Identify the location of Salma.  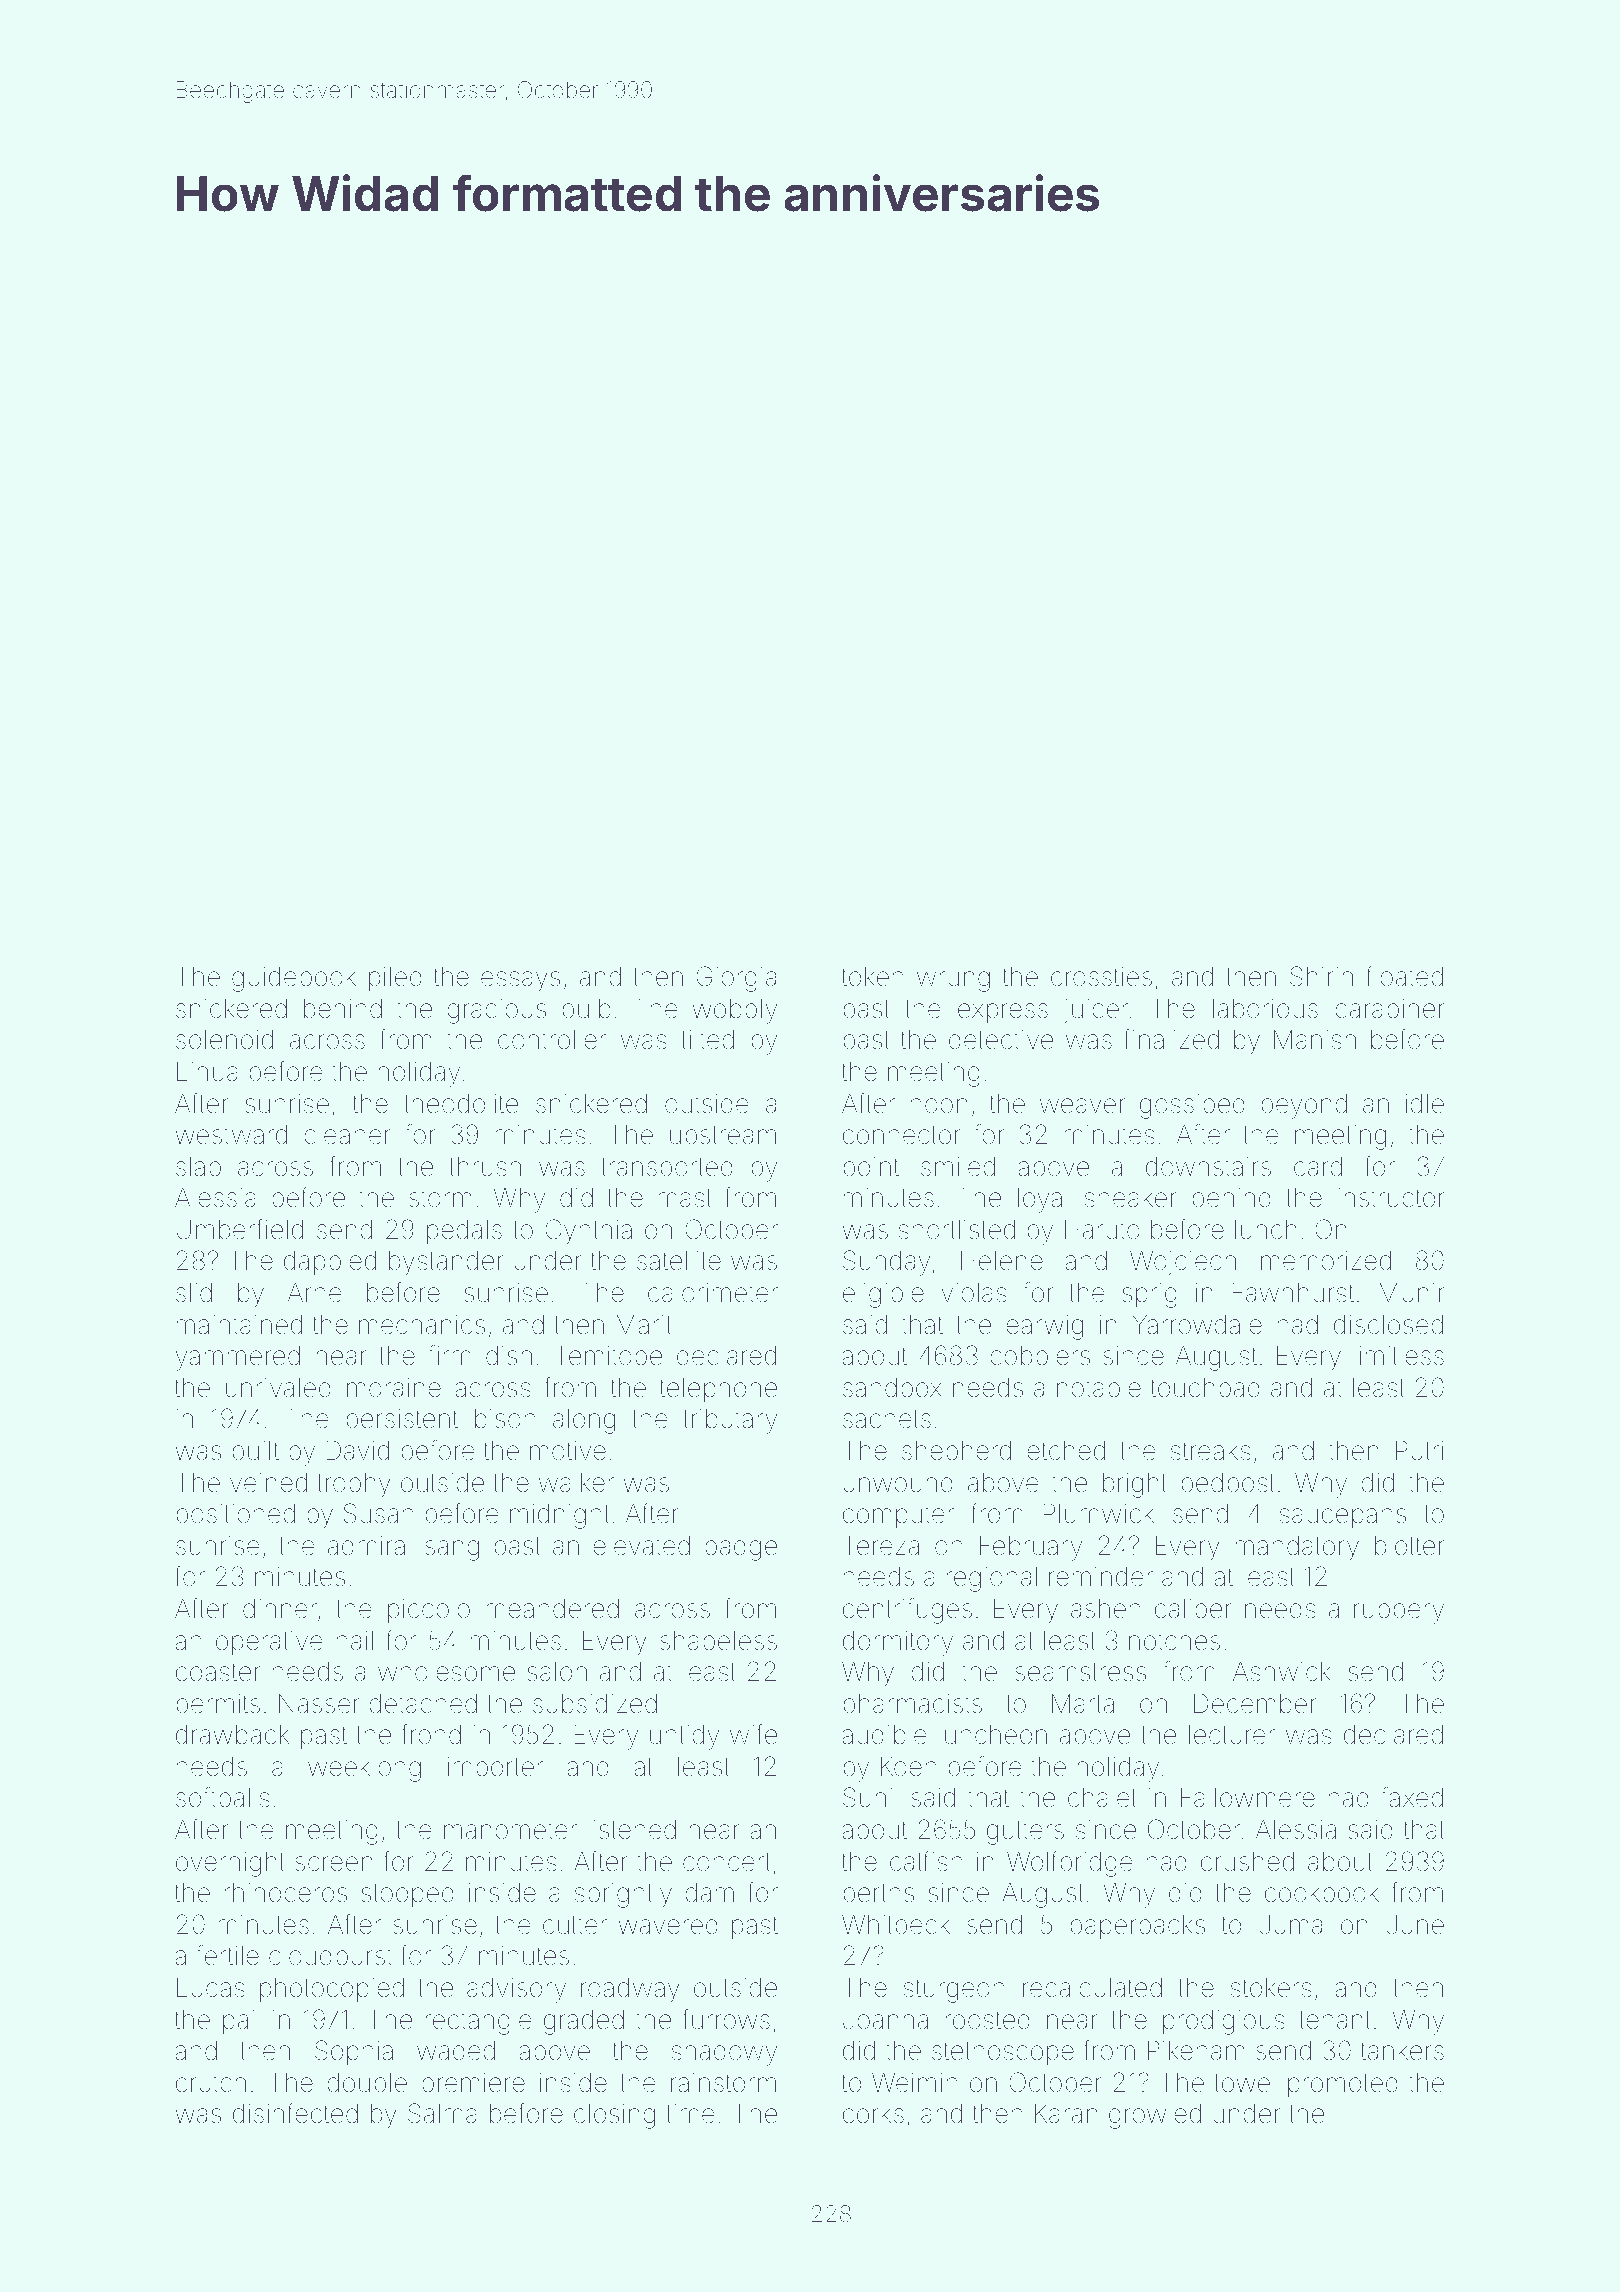
(442, 2113).
